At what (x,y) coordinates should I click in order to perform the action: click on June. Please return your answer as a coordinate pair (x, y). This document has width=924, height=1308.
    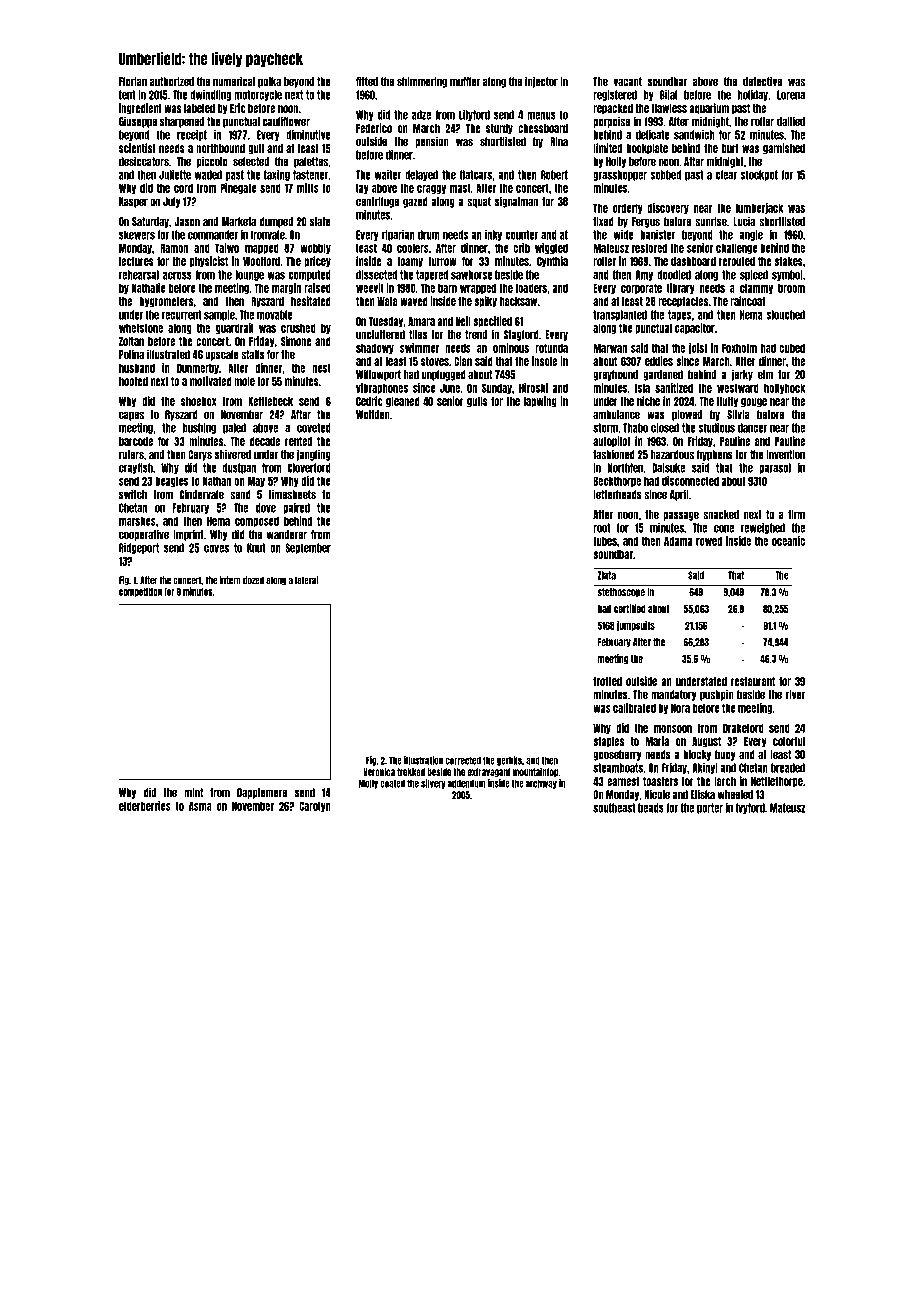
    Looking at the image, I should click on (450, 388).
